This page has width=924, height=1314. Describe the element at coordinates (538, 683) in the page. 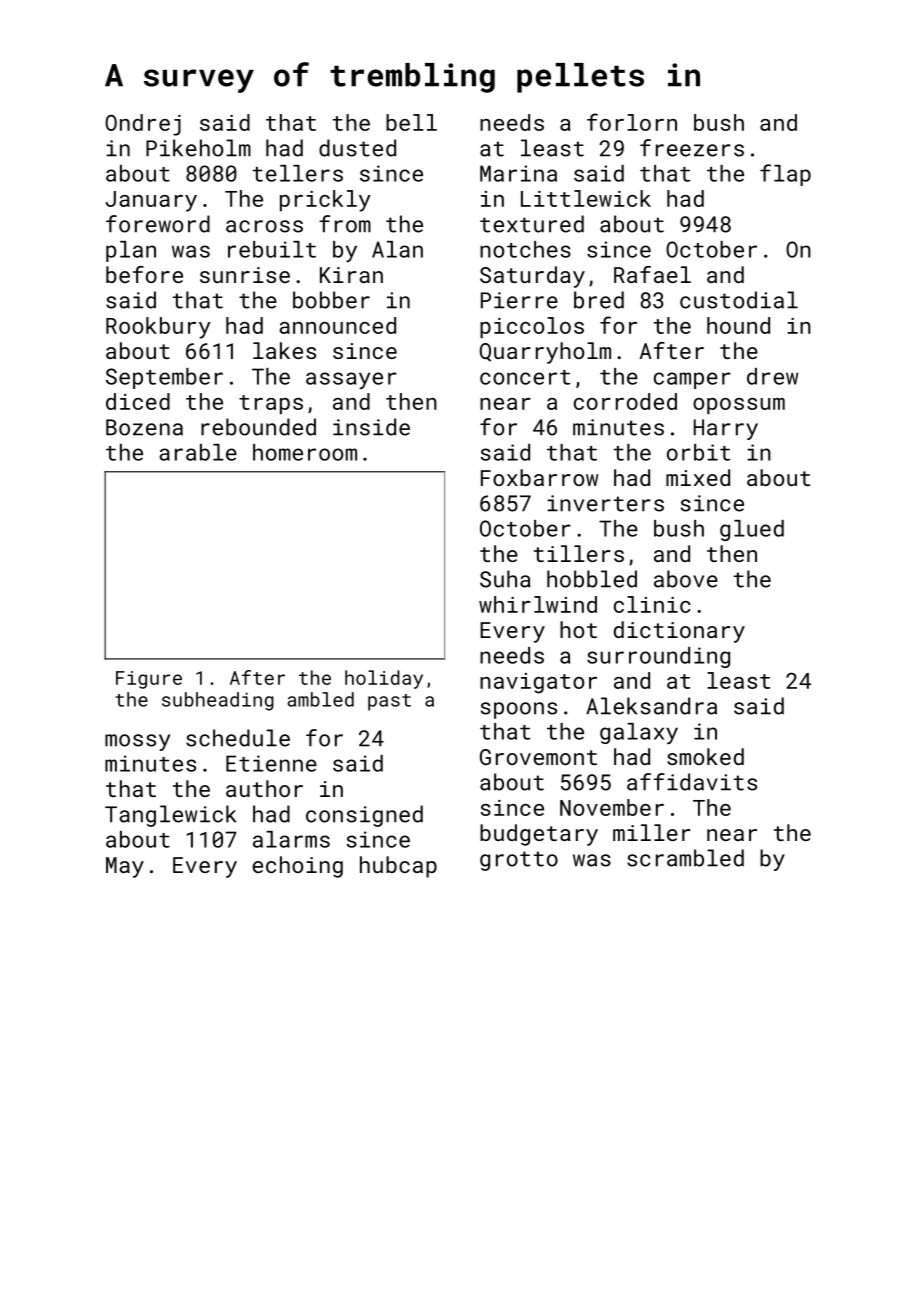

I see `navigator` at that location.
